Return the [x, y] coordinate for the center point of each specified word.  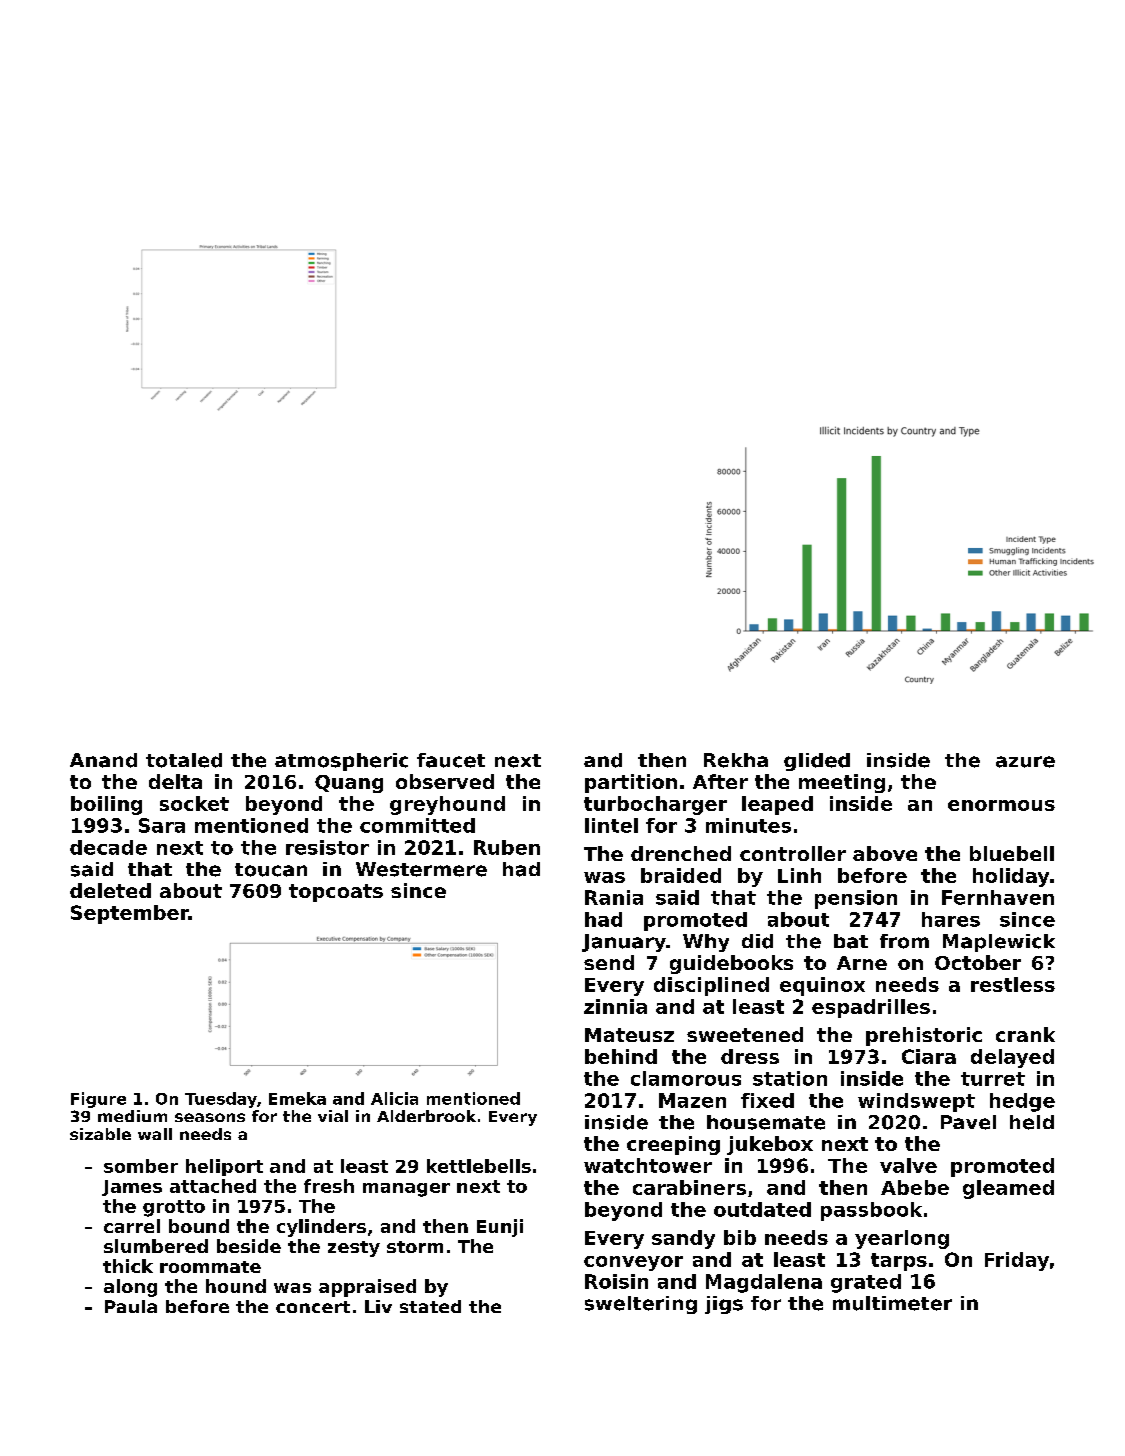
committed [417, 825]
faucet [451, 760]
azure [1025, 762]
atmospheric [341, 762]
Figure [98, 1100]
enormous [1001, 805]
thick [128, 1266]
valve [908, 1165]
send [609, 962]
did [757, 941]
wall [155, 1134]
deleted [110, 890]
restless [1013, 984]
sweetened [745, 1034]
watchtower [648, 1165]
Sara [162, 825]
